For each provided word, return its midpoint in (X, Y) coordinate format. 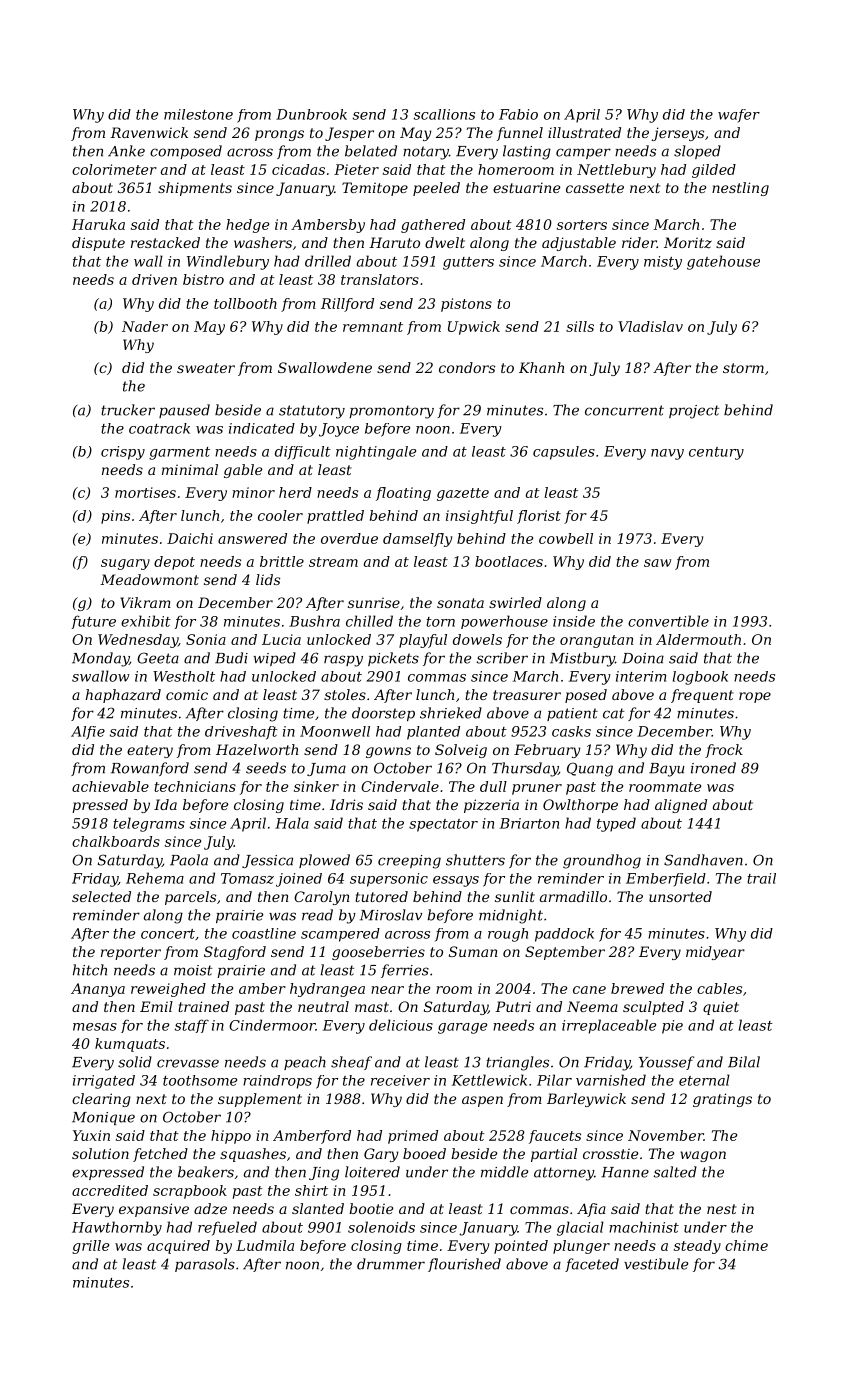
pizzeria (491, 806)
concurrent (624, 410)
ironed (713, 768)
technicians (195, 786)
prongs (279, 135)
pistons (466, 305)
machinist (644, 1227)
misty (663, 263)
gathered (433, 226)
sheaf (351, 1063)
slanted (318, 1208)
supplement (260, 1100)
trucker (128, 410)
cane (589, 990)
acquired (178, 1247)
